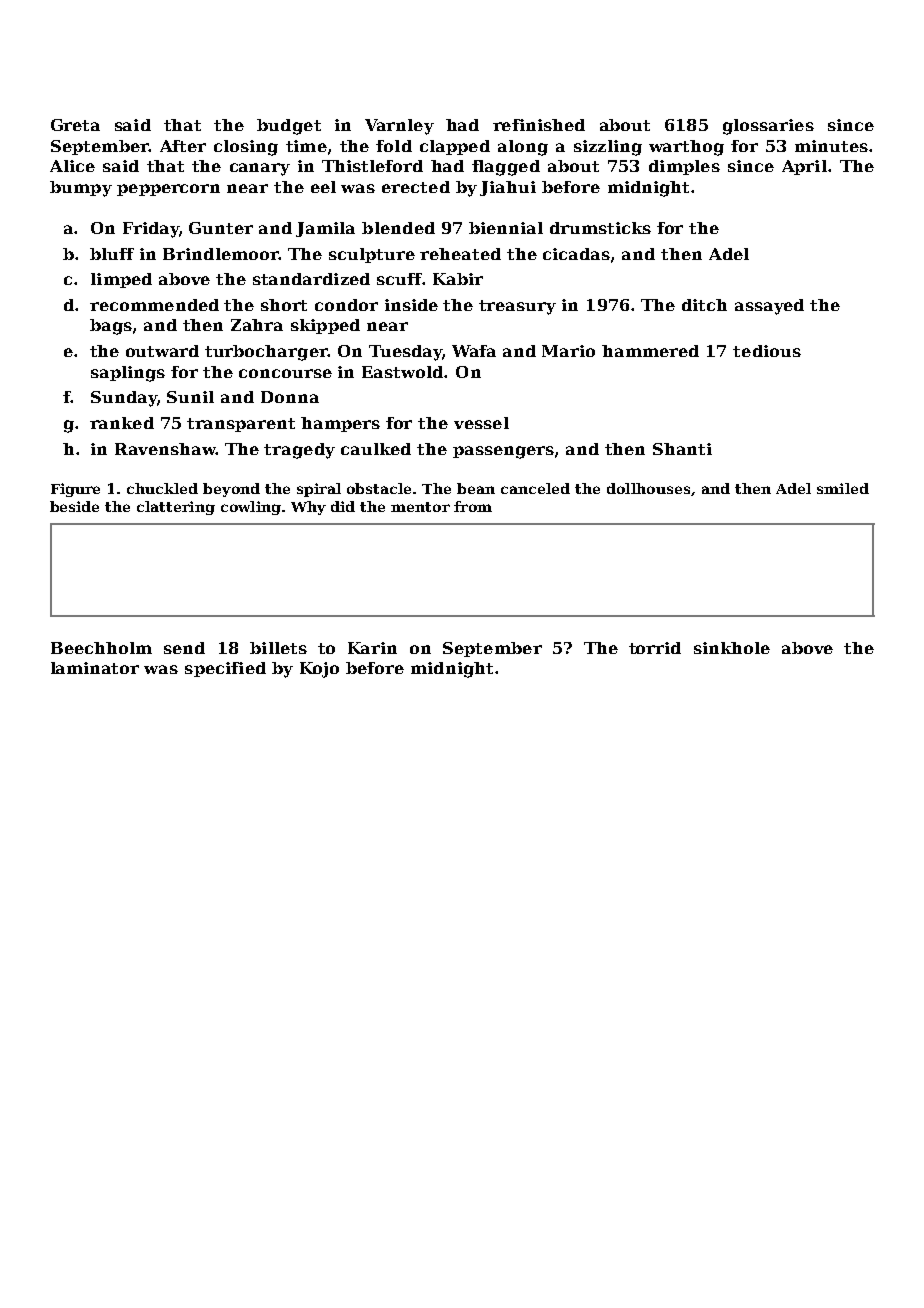 The height and width of the image is (1308, 924). Describe the element at coordinates (379, 488) in the image. I see `obstacle` at that location.
